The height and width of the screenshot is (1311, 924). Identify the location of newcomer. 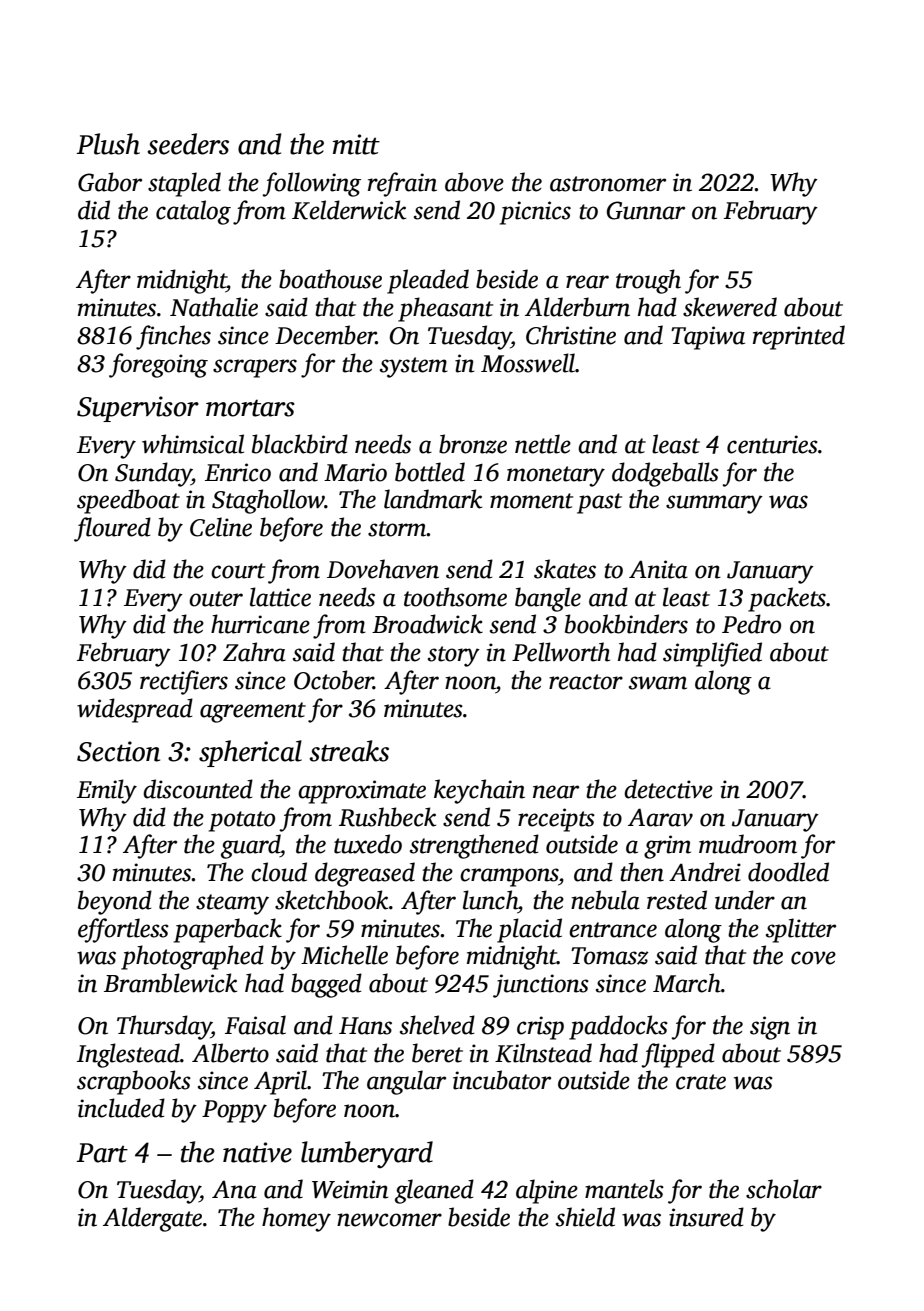
(389, 1220).
